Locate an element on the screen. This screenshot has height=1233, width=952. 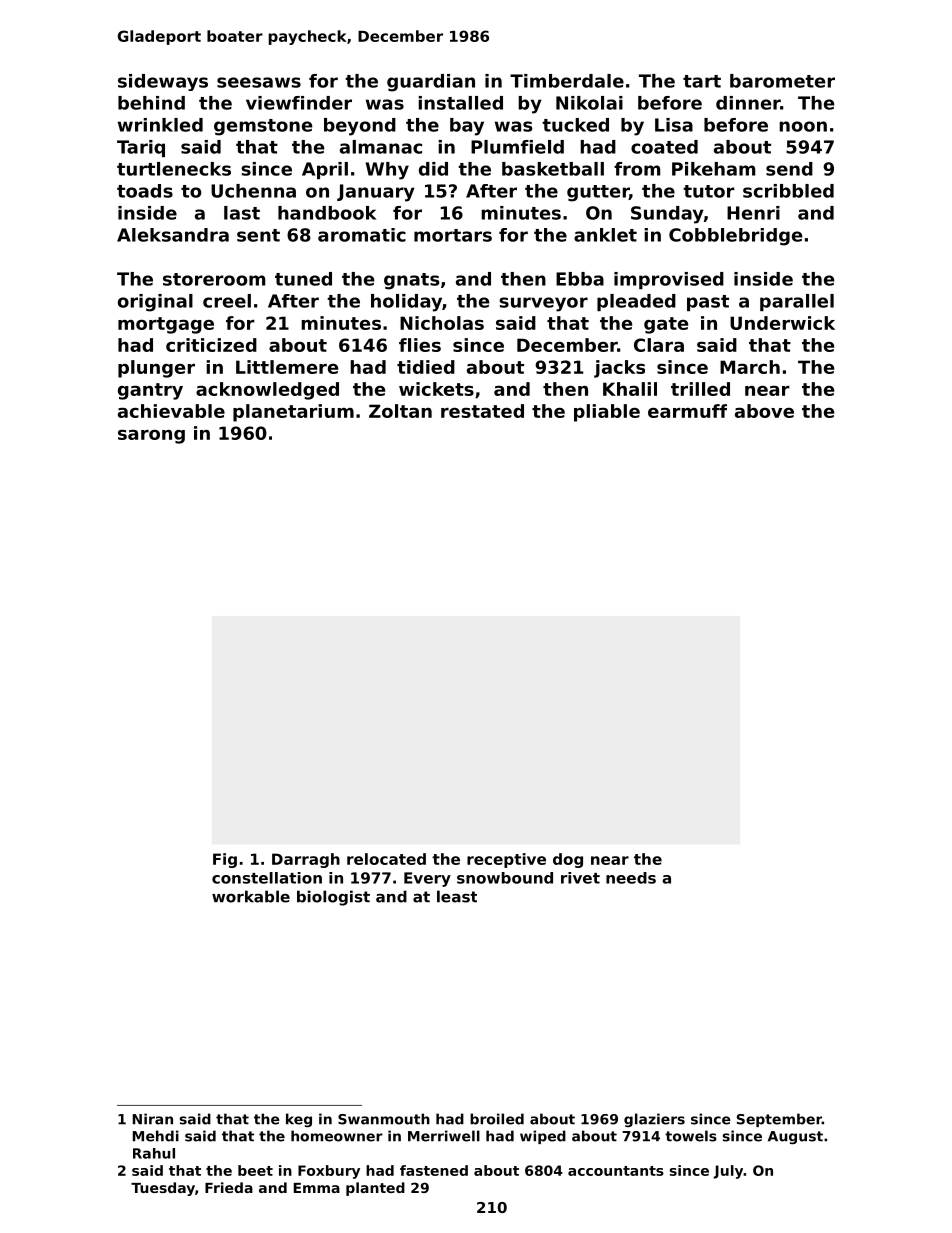
tart is located at coordinates (702, 81).
